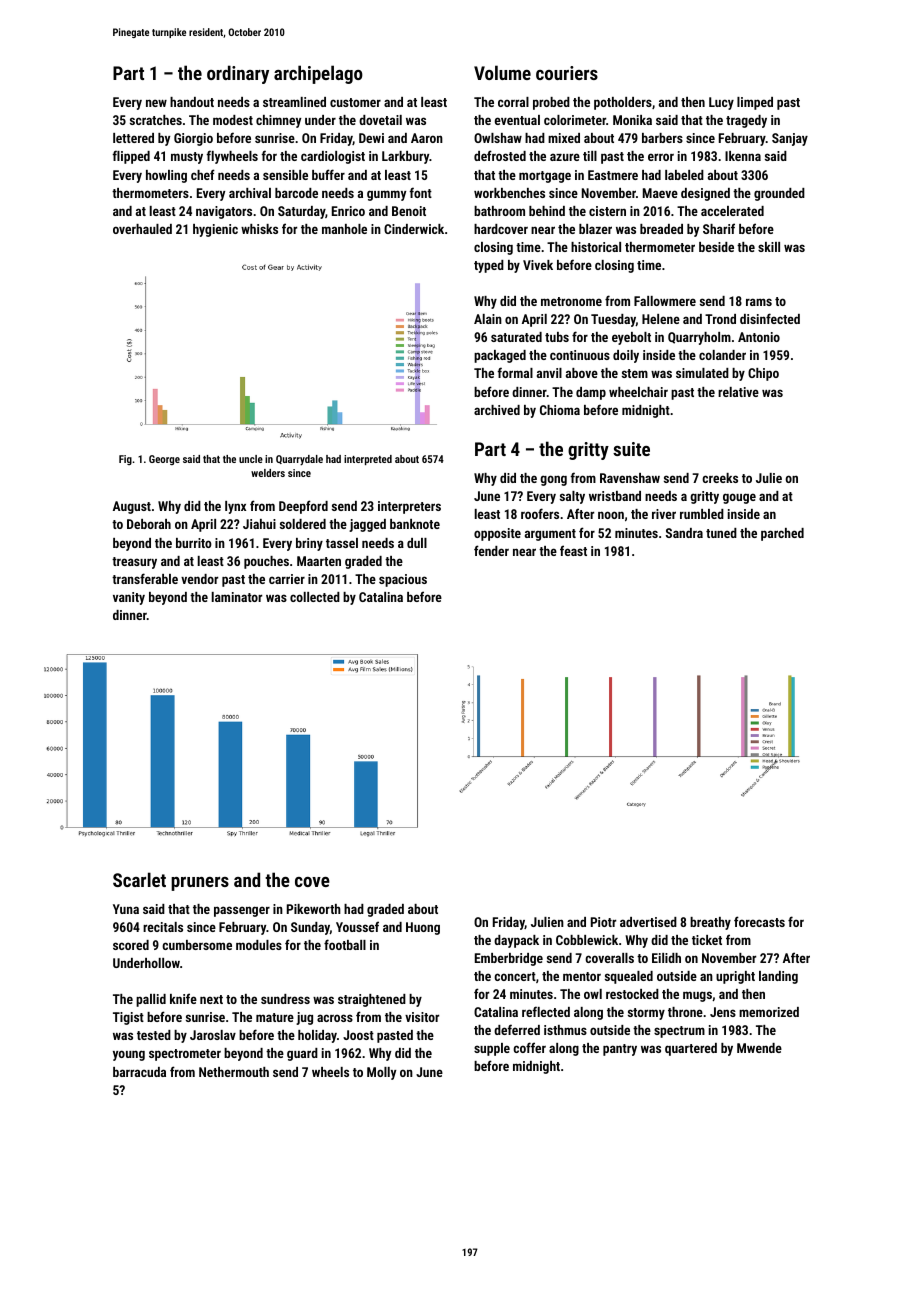  Describe the element at coordinates (540, 513) in the screenshot. I see `roofers` at that location.
